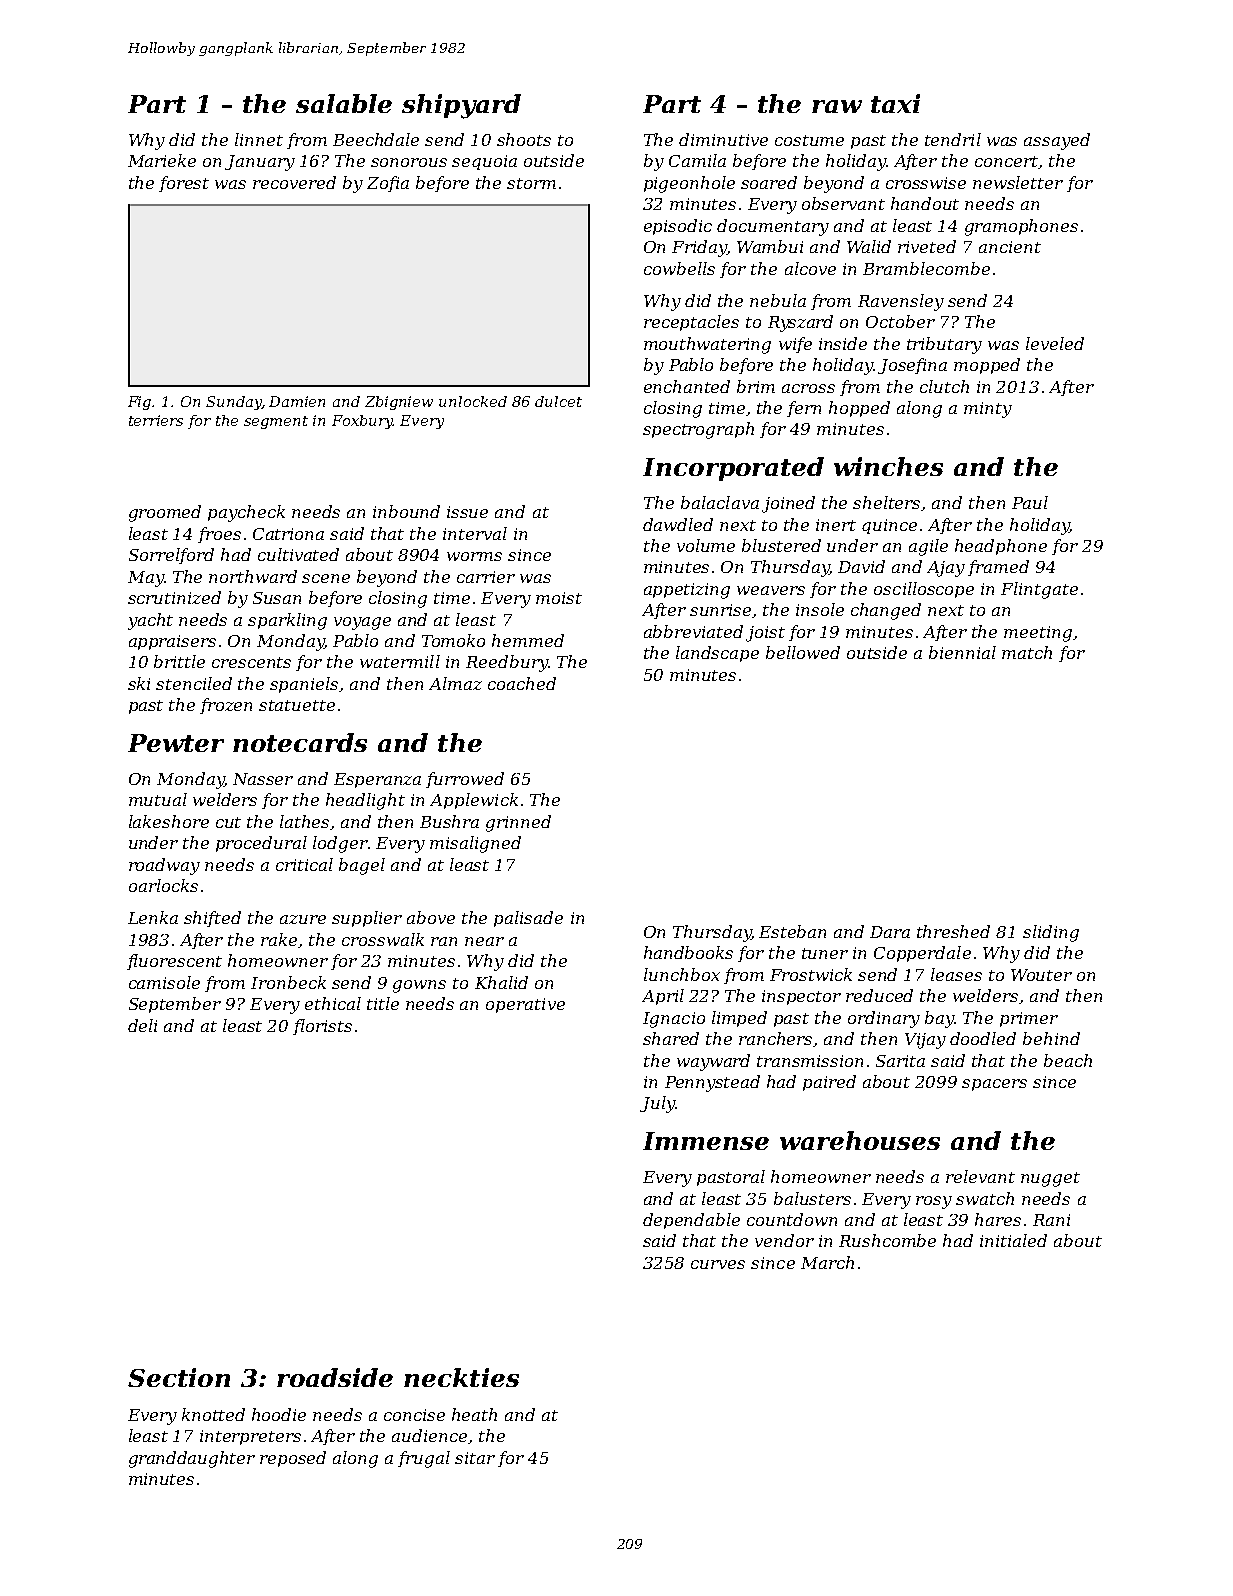  What do you see at coordinates (344, 103) in the screenshot?
I see `salable` at bounding box center [344, 103].
